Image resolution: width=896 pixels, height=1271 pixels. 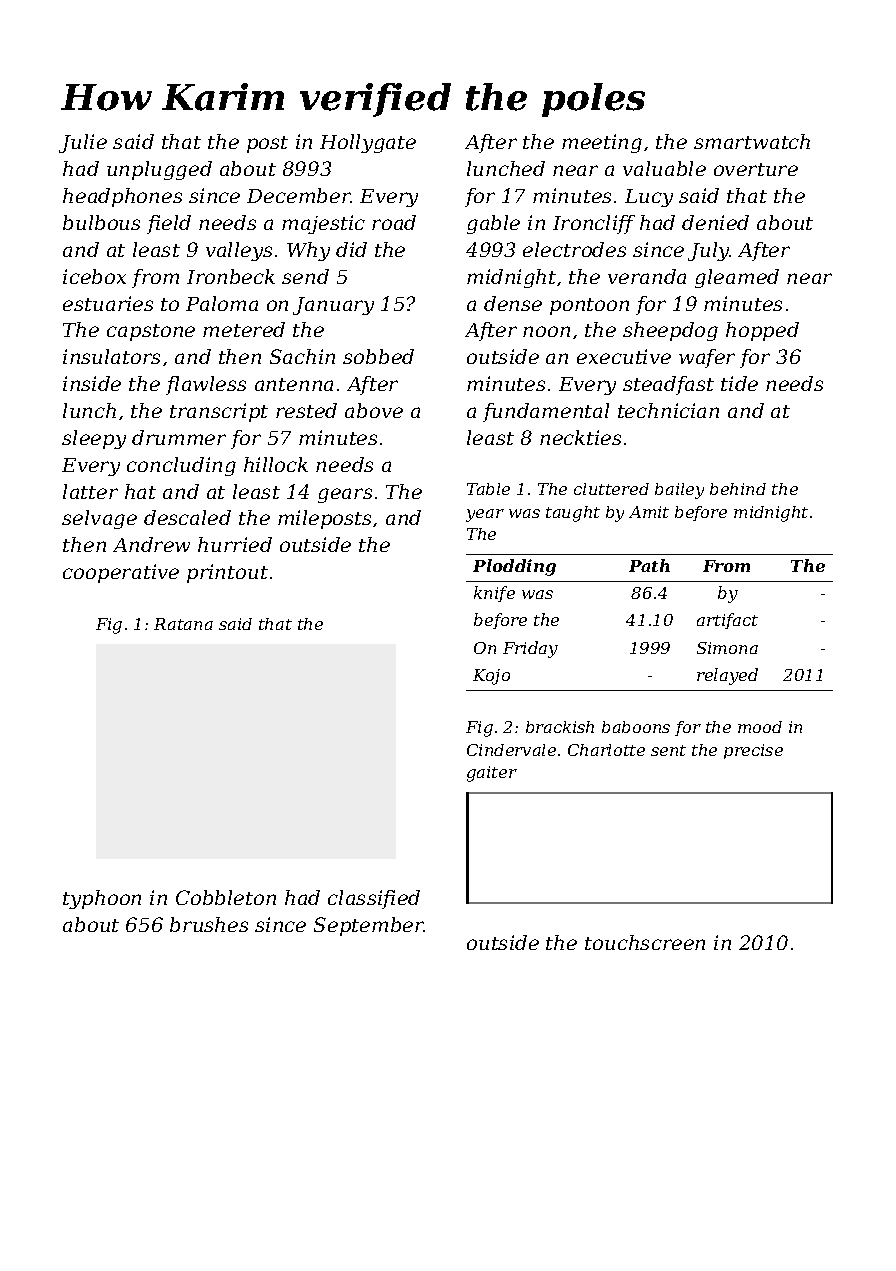 I want to click on year, so click(x=485, y=515).
